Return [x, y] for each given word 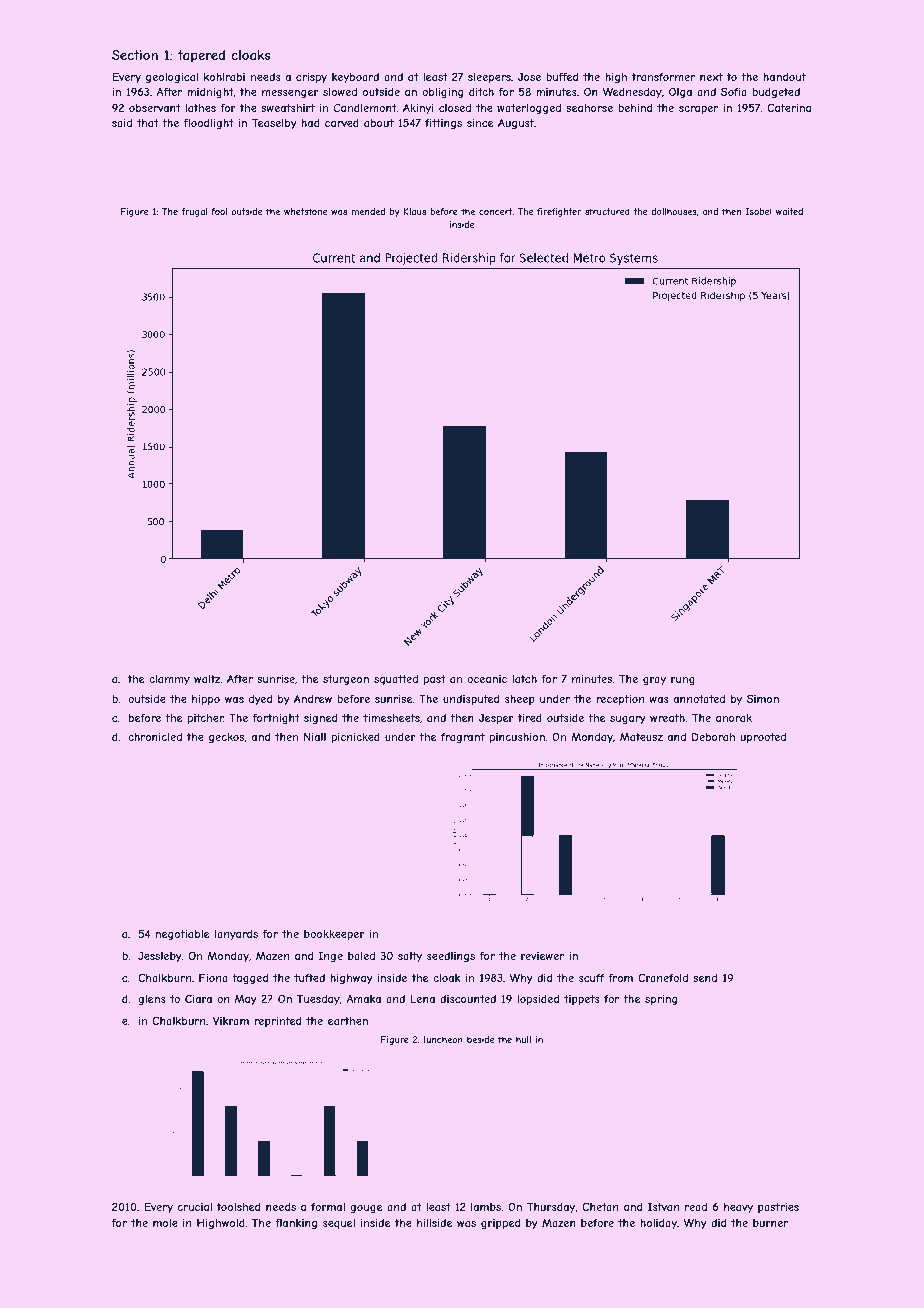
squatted [396, 680]
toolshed [238, 1207]
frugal [194, 212]
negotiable [182, 935]
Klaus [415, 211]
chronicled [155, 737]
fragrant [463, 738]
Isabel [759, 211]
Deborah [713, 736]
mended [368, 211]
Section [135, 55]
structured [607, 211]
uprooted [763, 738]
